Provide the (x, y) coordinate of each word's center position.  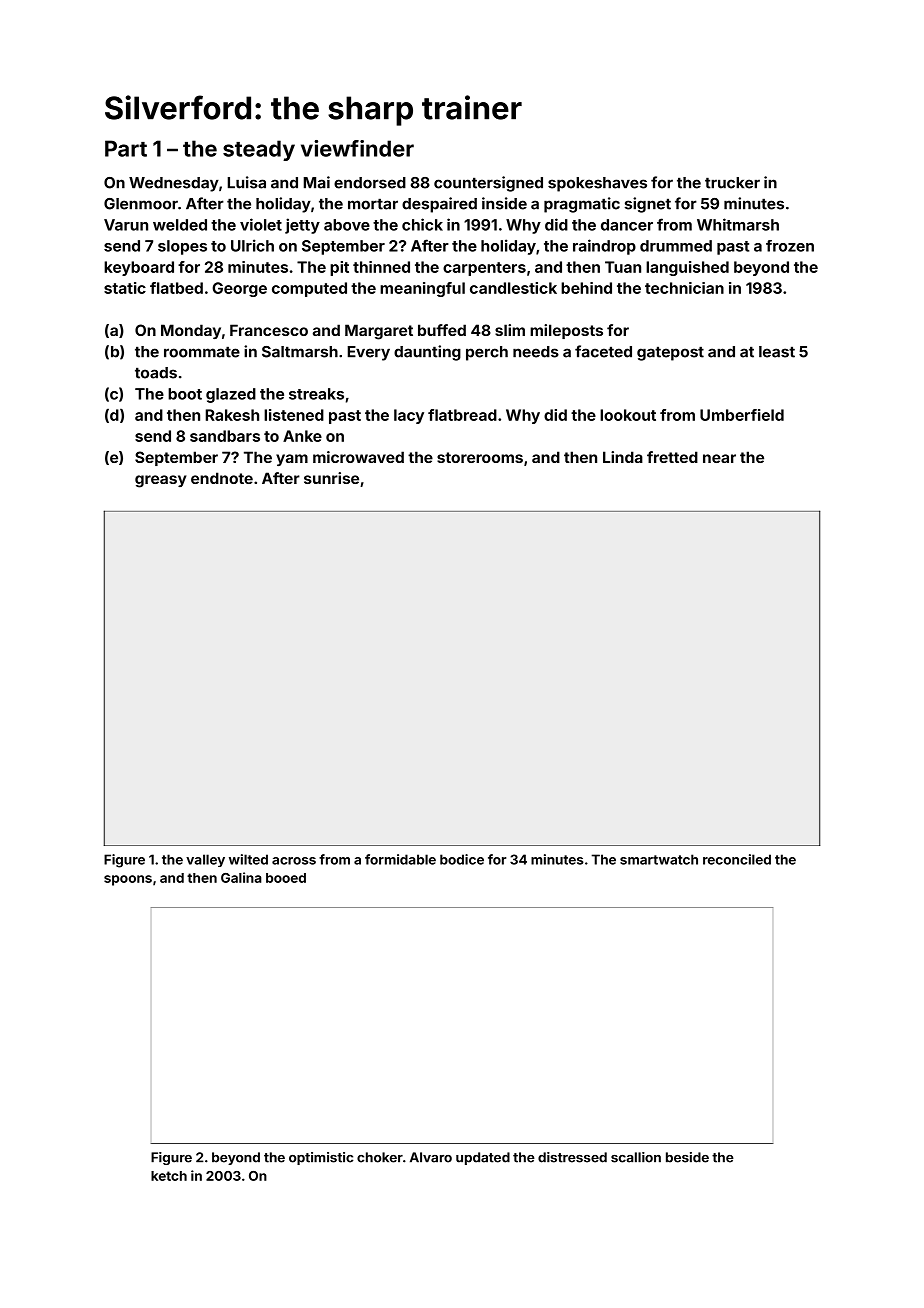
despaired (439, 205)
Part (126, 148)
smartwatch (659, 859)
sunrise (331, 478)
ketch (169, 1176)
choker (380, 1157)
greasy (160, 481)
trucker (732, 183)
